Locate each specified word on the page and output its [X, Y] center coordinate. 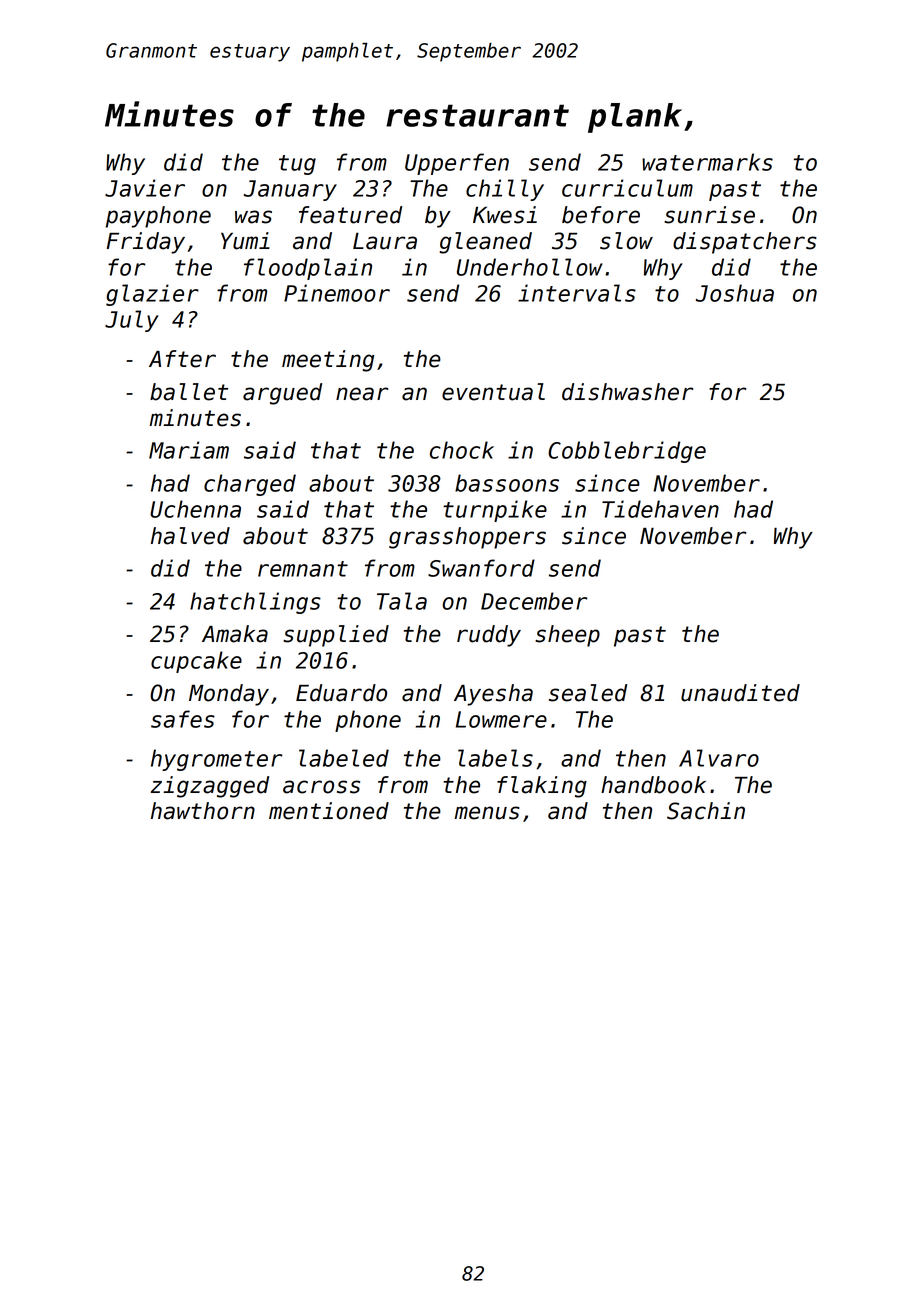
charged [250, 485]
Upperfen [457, 164]
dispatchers [745, 243]
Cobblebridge [627, 452]
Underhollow [530, 267]
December [534, 601]
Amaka [235, 634]
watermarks [707, 162]
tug [297, 165]
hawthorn [203, 811]
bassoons [507, 483]
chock [462, 450]
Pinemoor [337, 293]
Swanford [481, 568]
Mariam [189, 450]
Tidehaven [660, 509]
